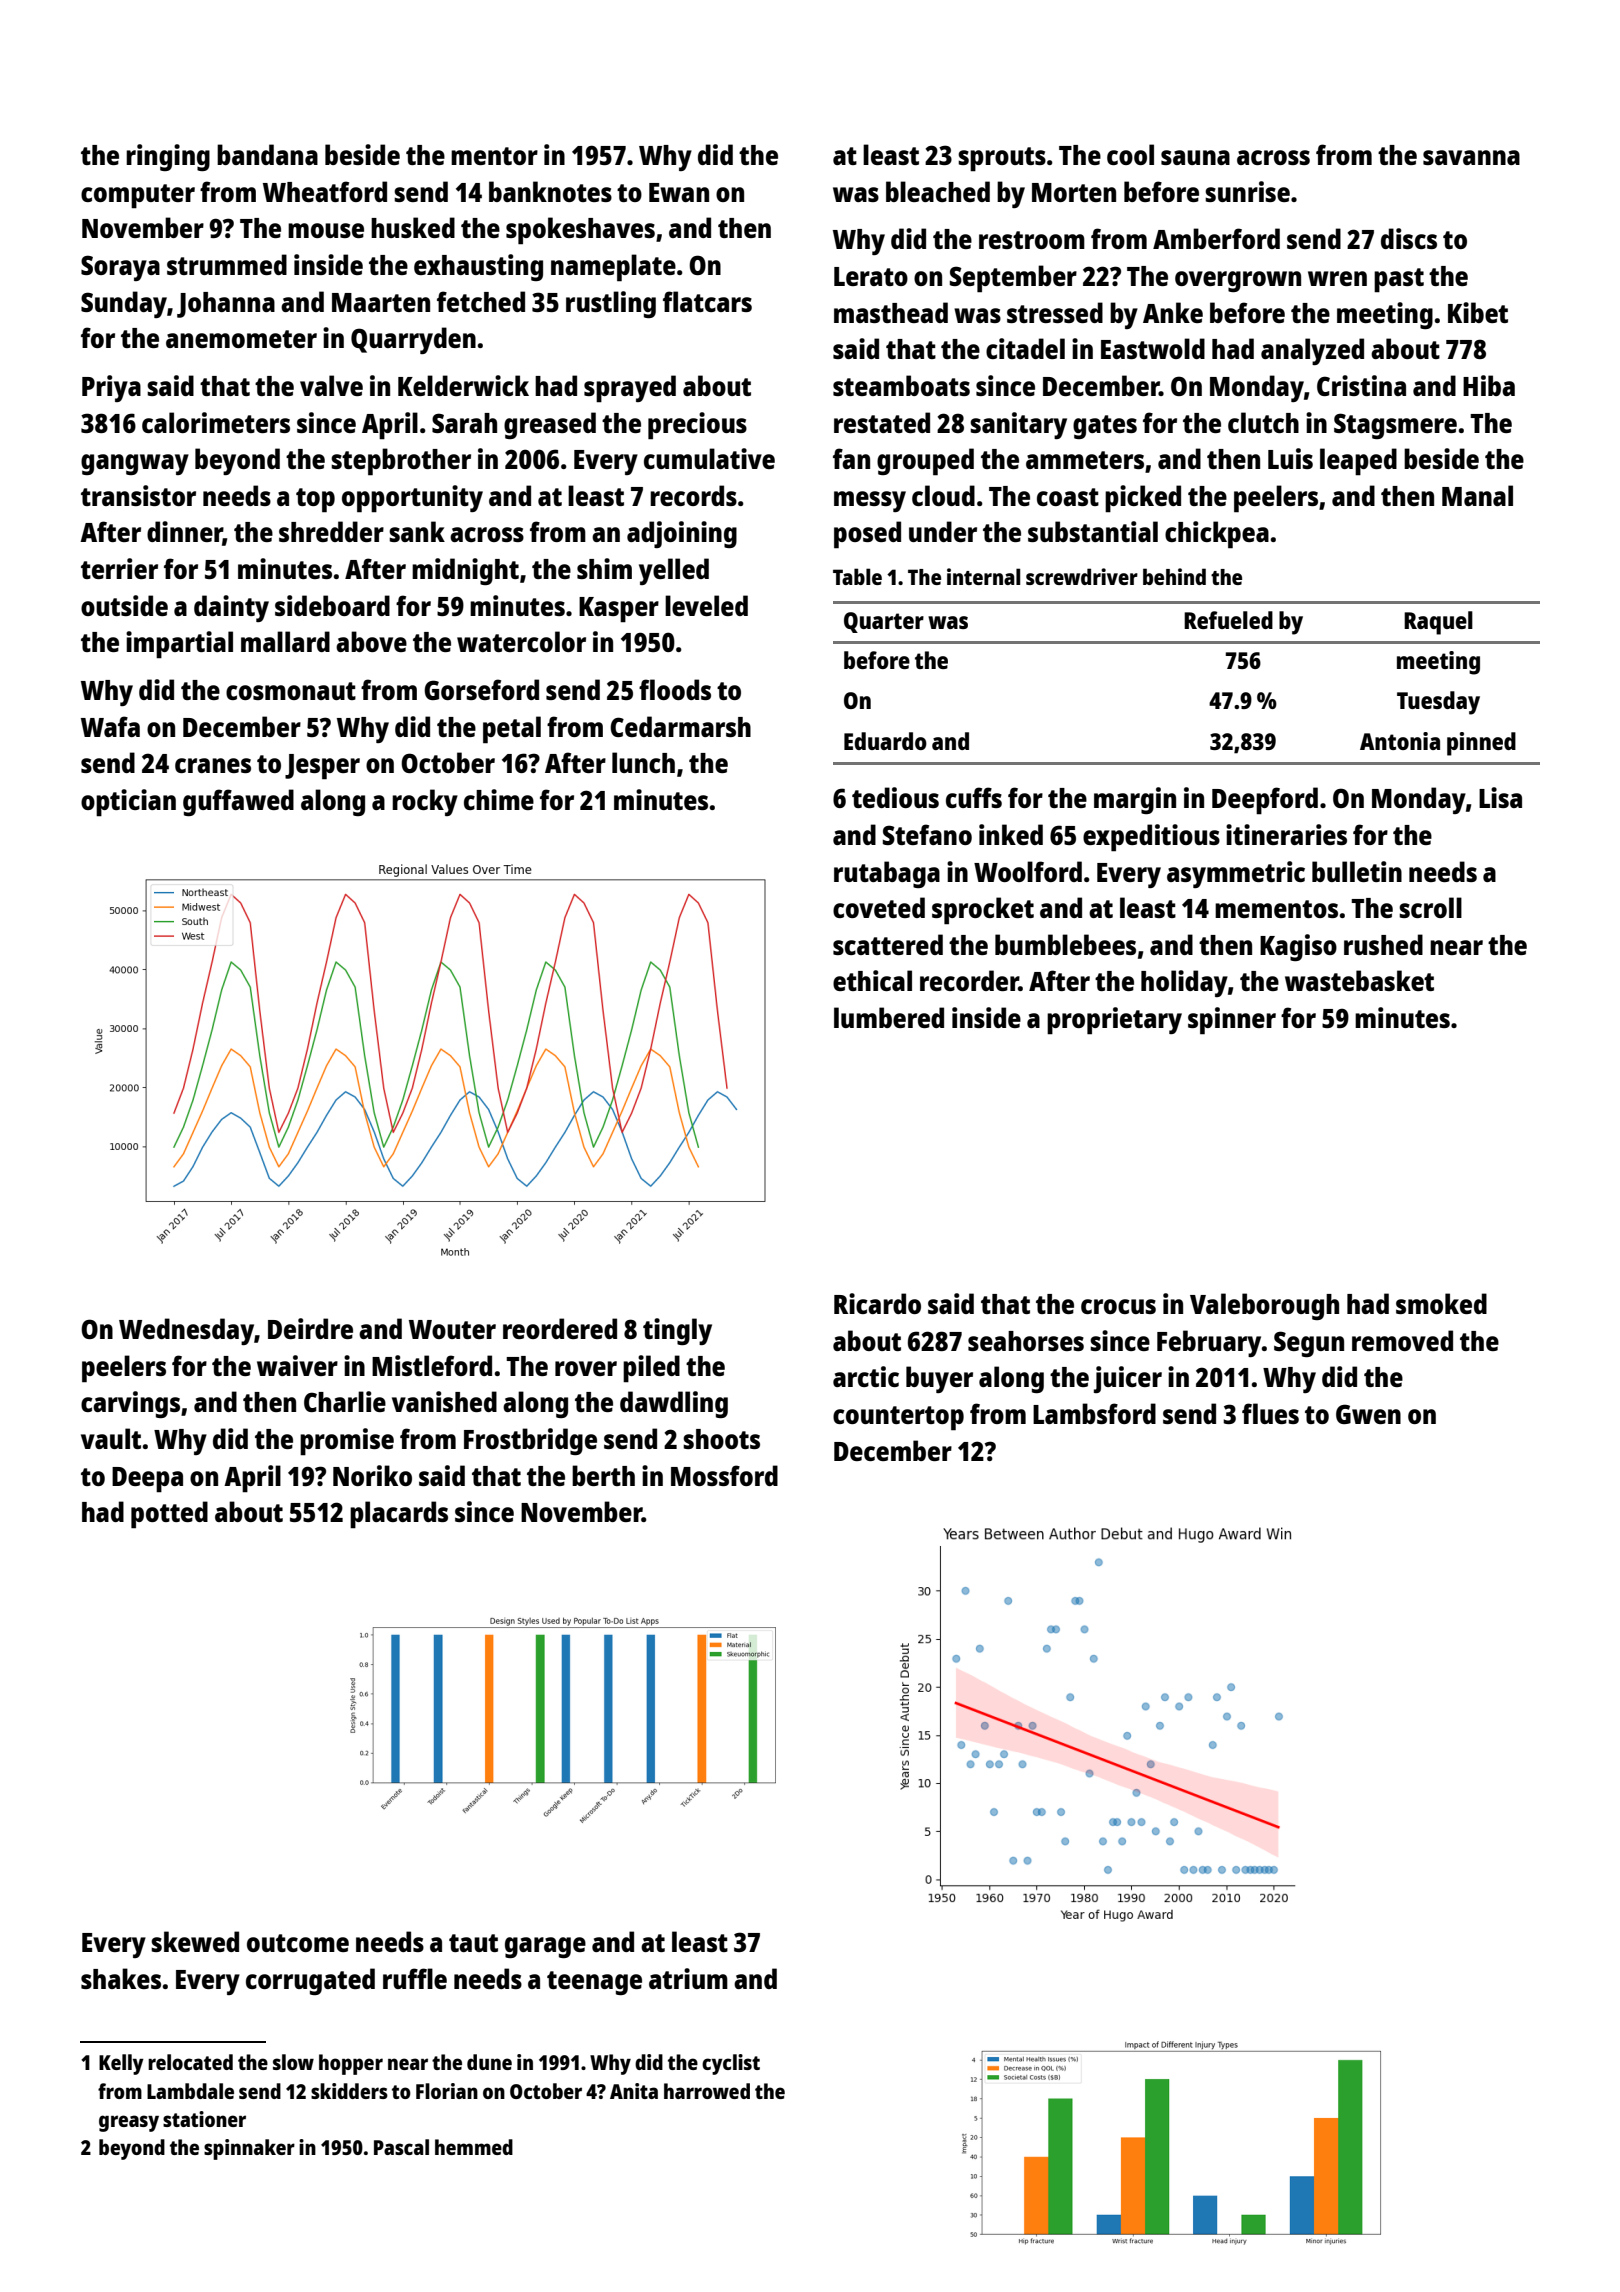 This document has width=1620, height=2292. Describe the element at coordinates (707, 2091) in the document. I see `harrowed` at that location.
